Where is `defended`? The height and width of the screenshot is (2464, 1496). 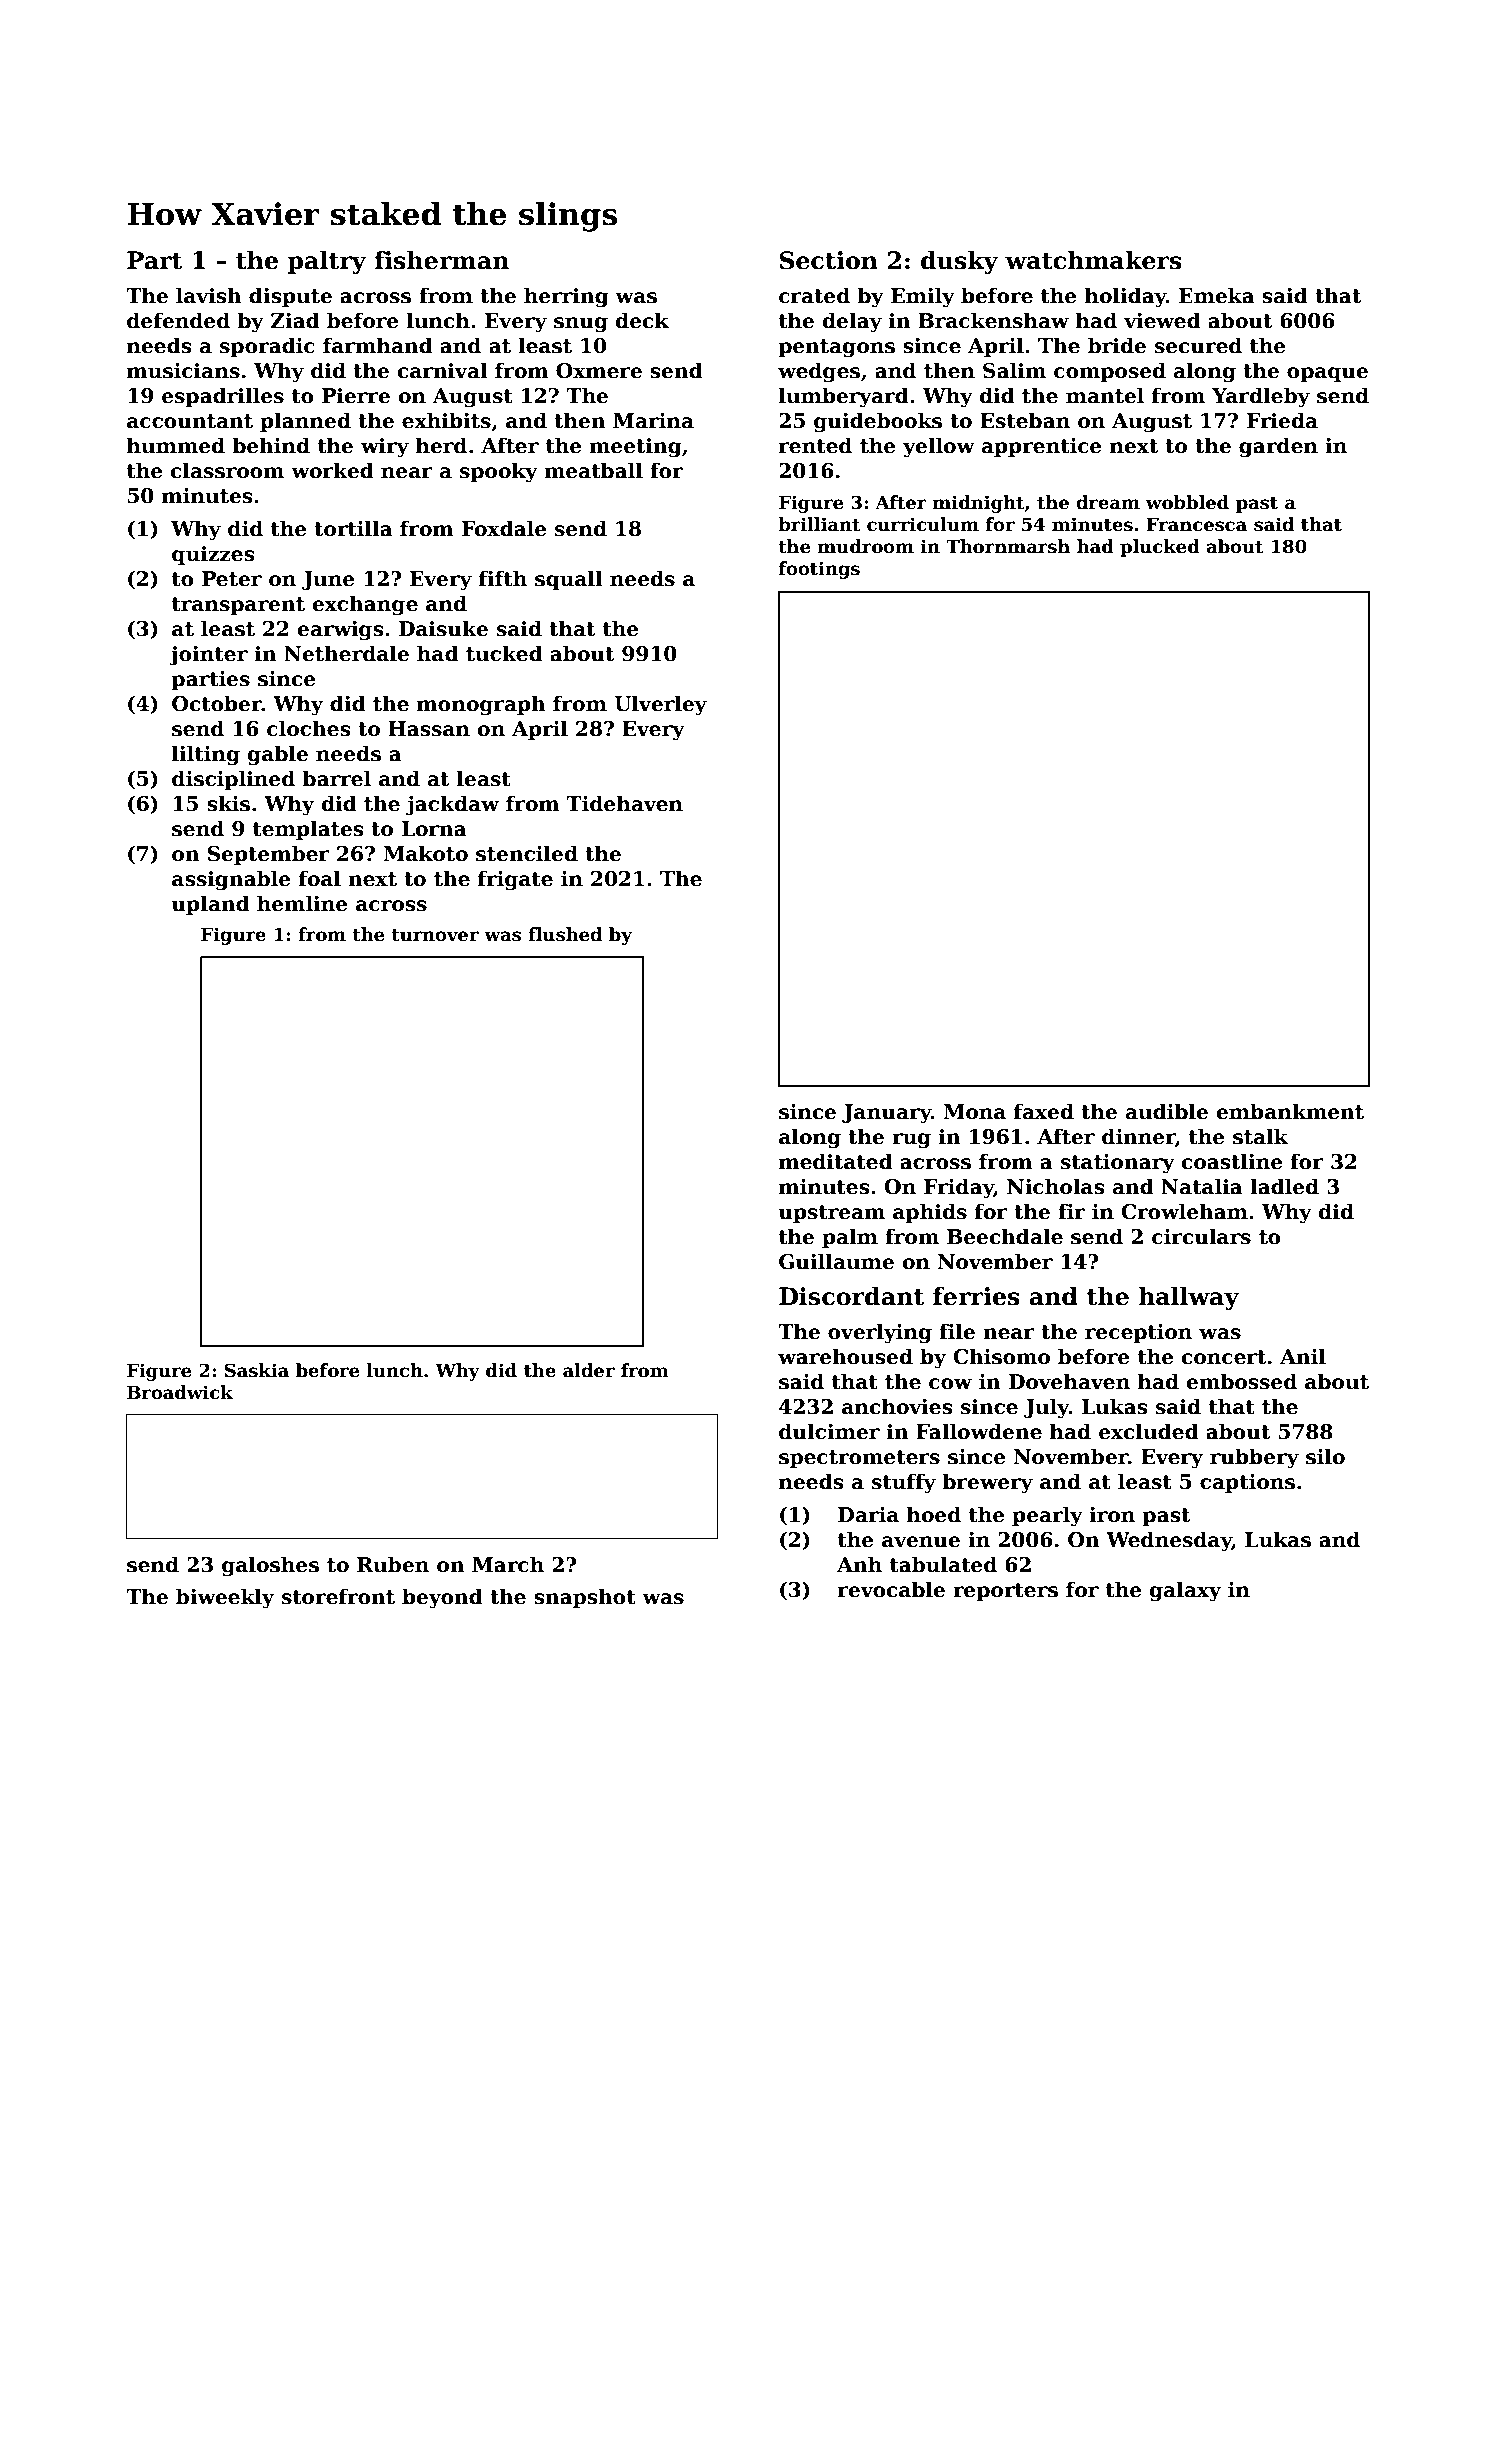 defended is located at coordinates (178, 320).
